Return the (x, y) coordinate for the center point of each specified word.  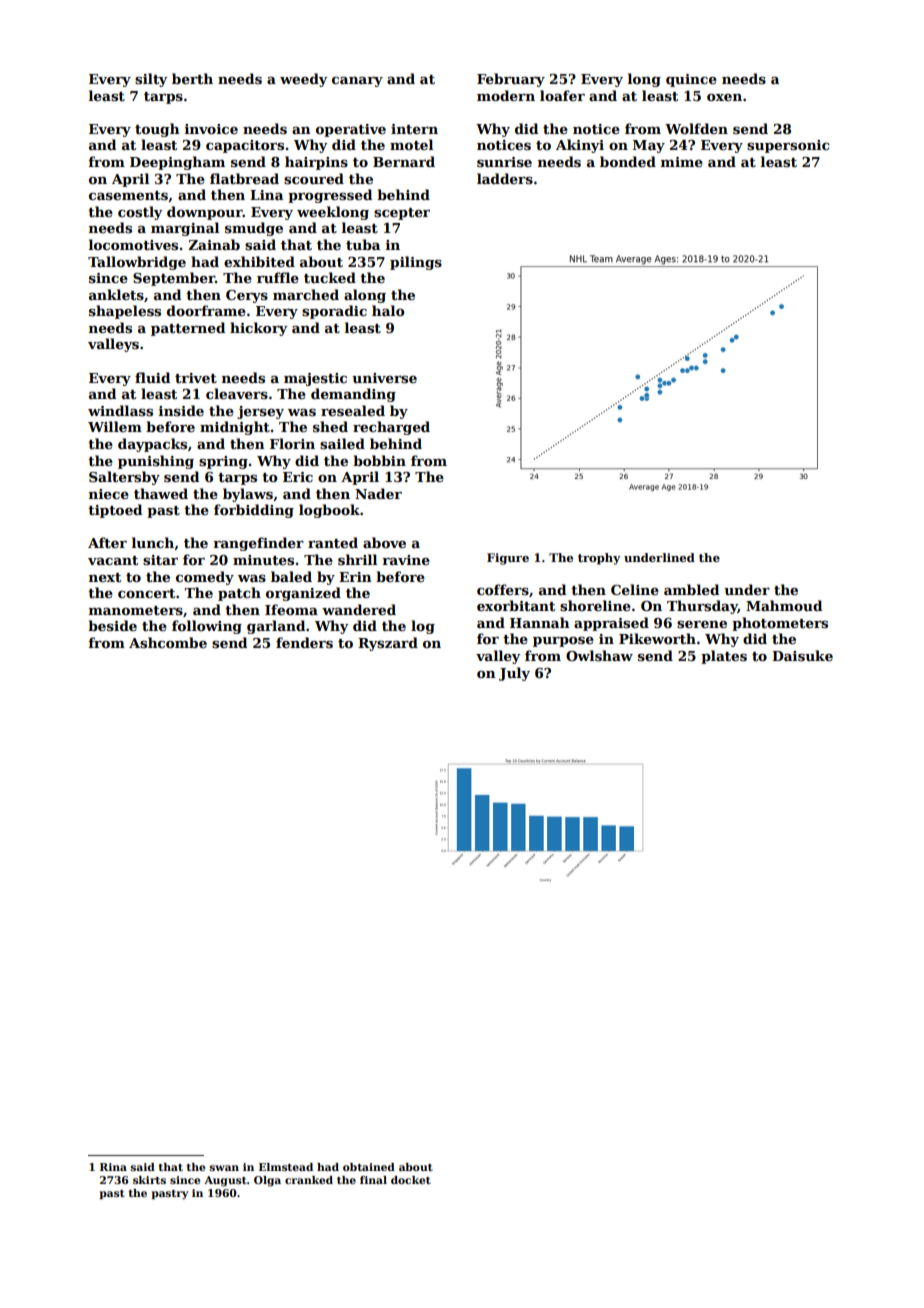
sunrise (504, 162)
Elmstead (286, 1167)
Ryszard (388, 644)
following (207, 627)
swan (224, 1168)
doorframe (206, 310)
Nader (378, 493)
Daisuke (802, 655)
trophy (599, 559)
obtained (369, 1167)
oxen (724, 97)
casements (128, 195)
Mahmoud (784, 605)
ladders (505, 178)
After (107, 542)
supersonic (788, 146)
